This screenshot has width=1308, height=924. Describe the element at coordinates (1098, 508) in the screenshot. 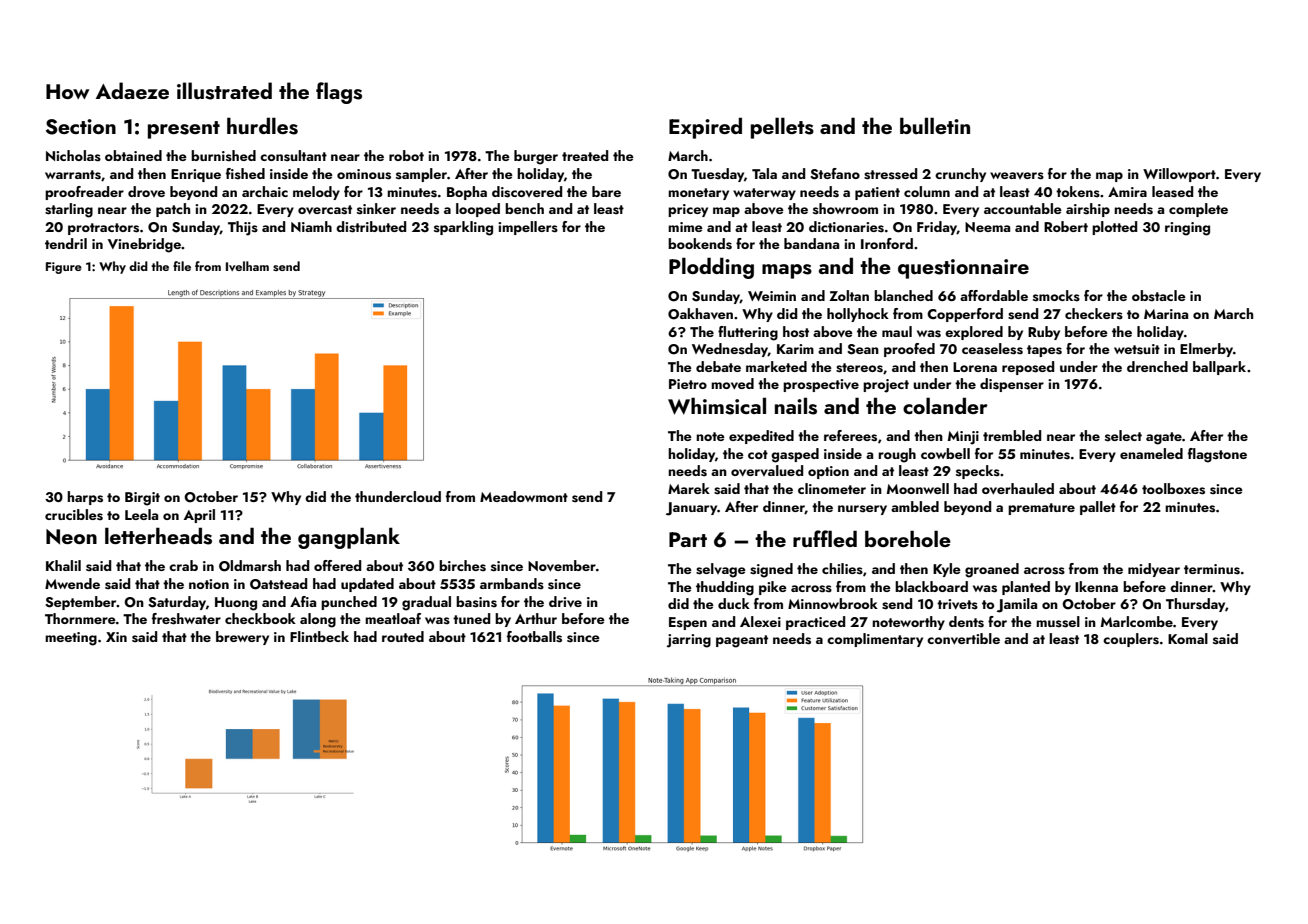

I see `pallet` at that location.
